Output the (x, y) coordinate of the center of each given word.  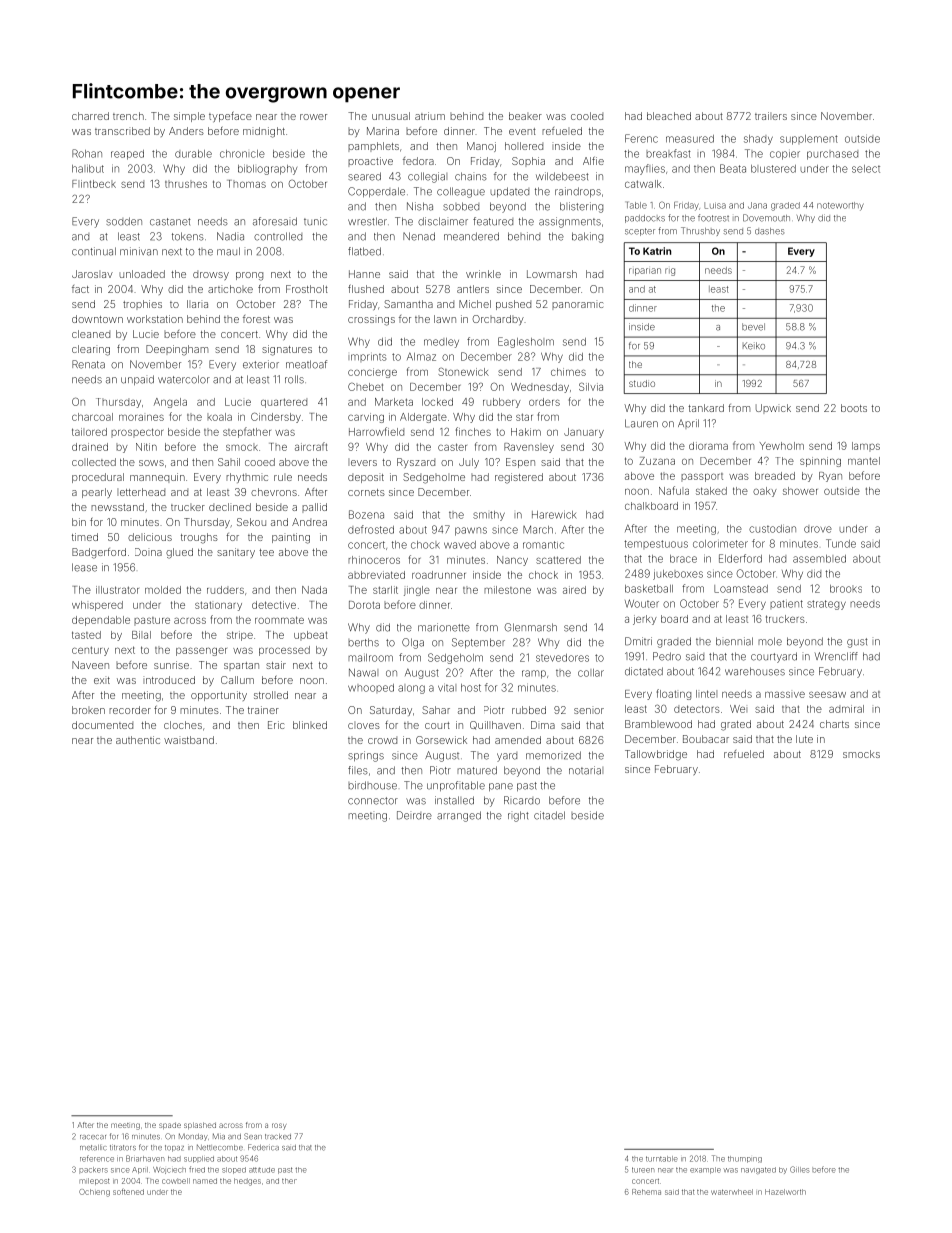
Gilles (800, 1169)
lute (804, 739)
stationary (218, 606)
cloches (183, 725)
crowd (382, 740)
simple (189, 117)
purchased (832, 155)
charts (834, 724)
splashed (200, 1125)
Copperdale (376, 192)
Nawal (363, 672)
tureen (643, 1170)
